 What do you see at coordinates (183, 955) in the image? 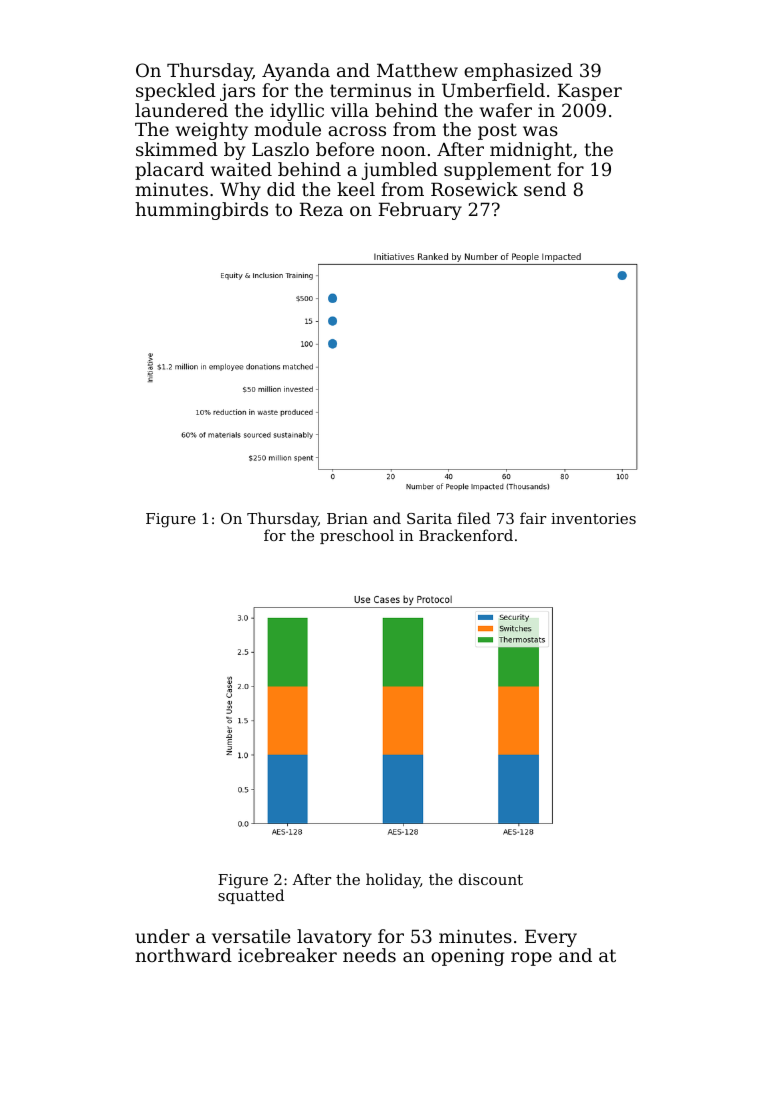
I see `northward` at bounding box center [183, 955].
